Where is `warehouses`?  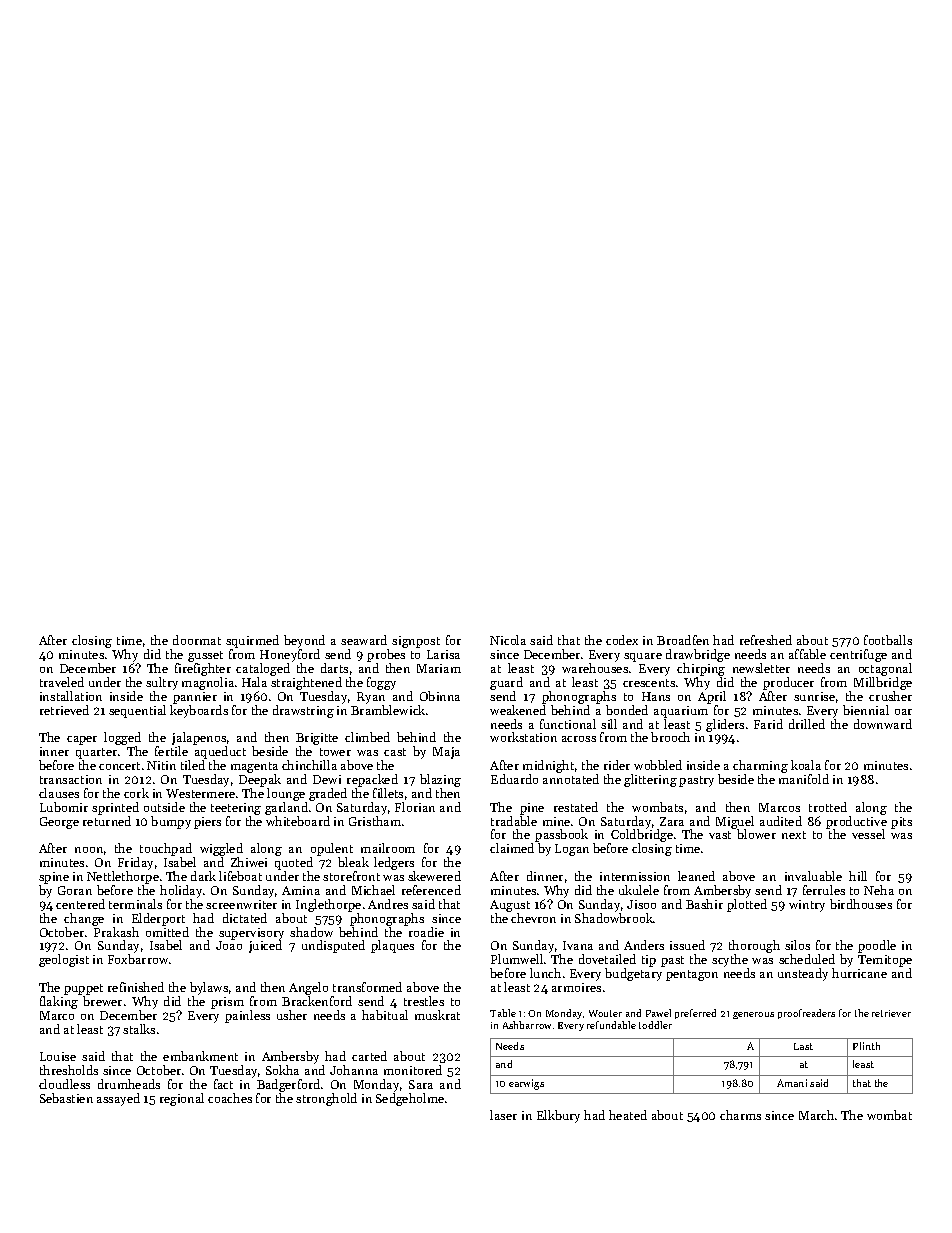
warehouses is located at coordinates (595, 668).
